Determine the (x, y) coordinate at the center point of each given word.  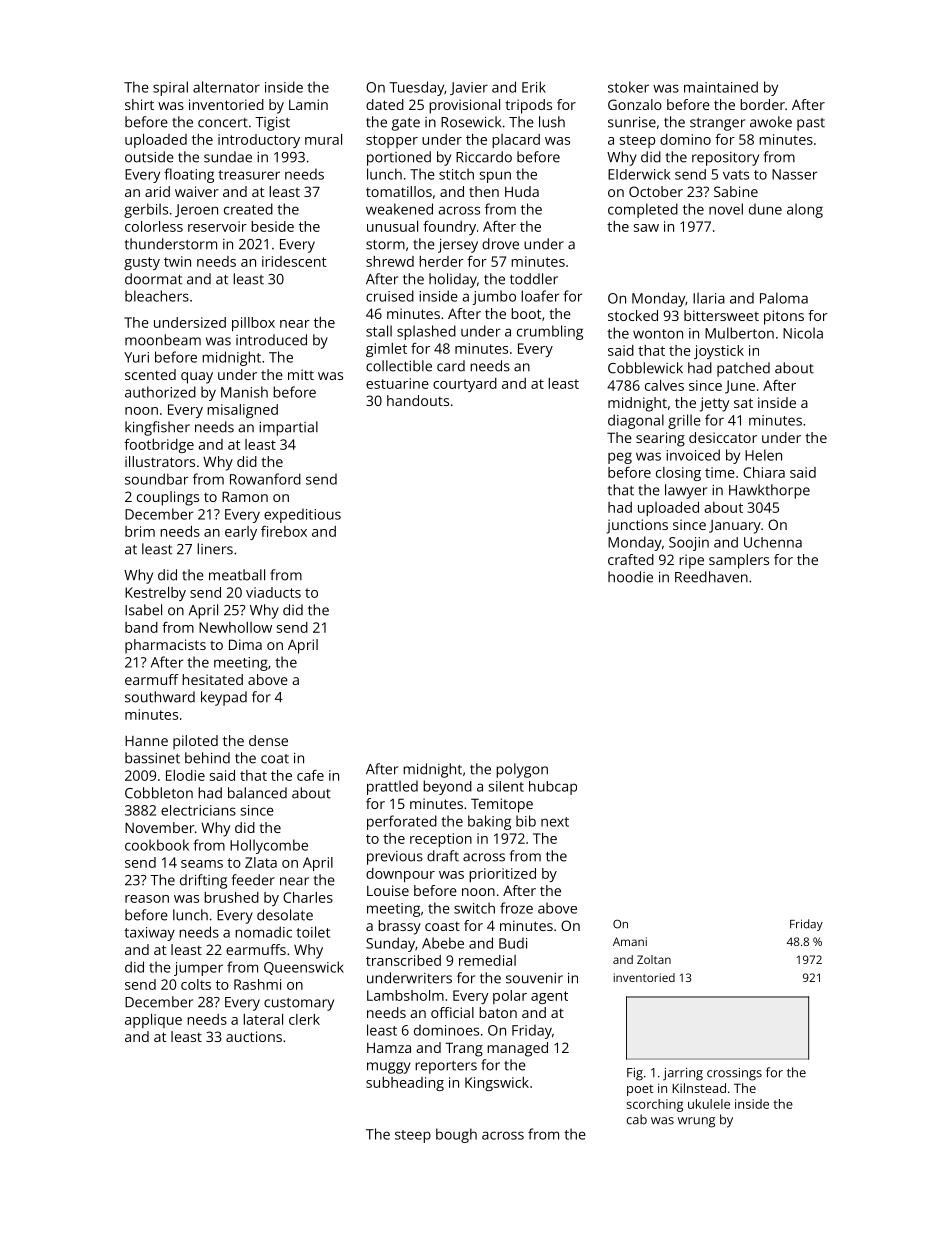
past (811, 124)
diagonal (636, 421)
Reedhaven (711, 577)
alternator (226, 87)
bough (456, 1135)
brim (140, 531)
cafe (310, 775)
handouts (418, 400)
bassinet (152, 758)
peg (620, 458)
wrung (696, 1122)
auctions (254, 1036)
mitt (301, 374)
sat (743, 403)
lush (552, 122)
